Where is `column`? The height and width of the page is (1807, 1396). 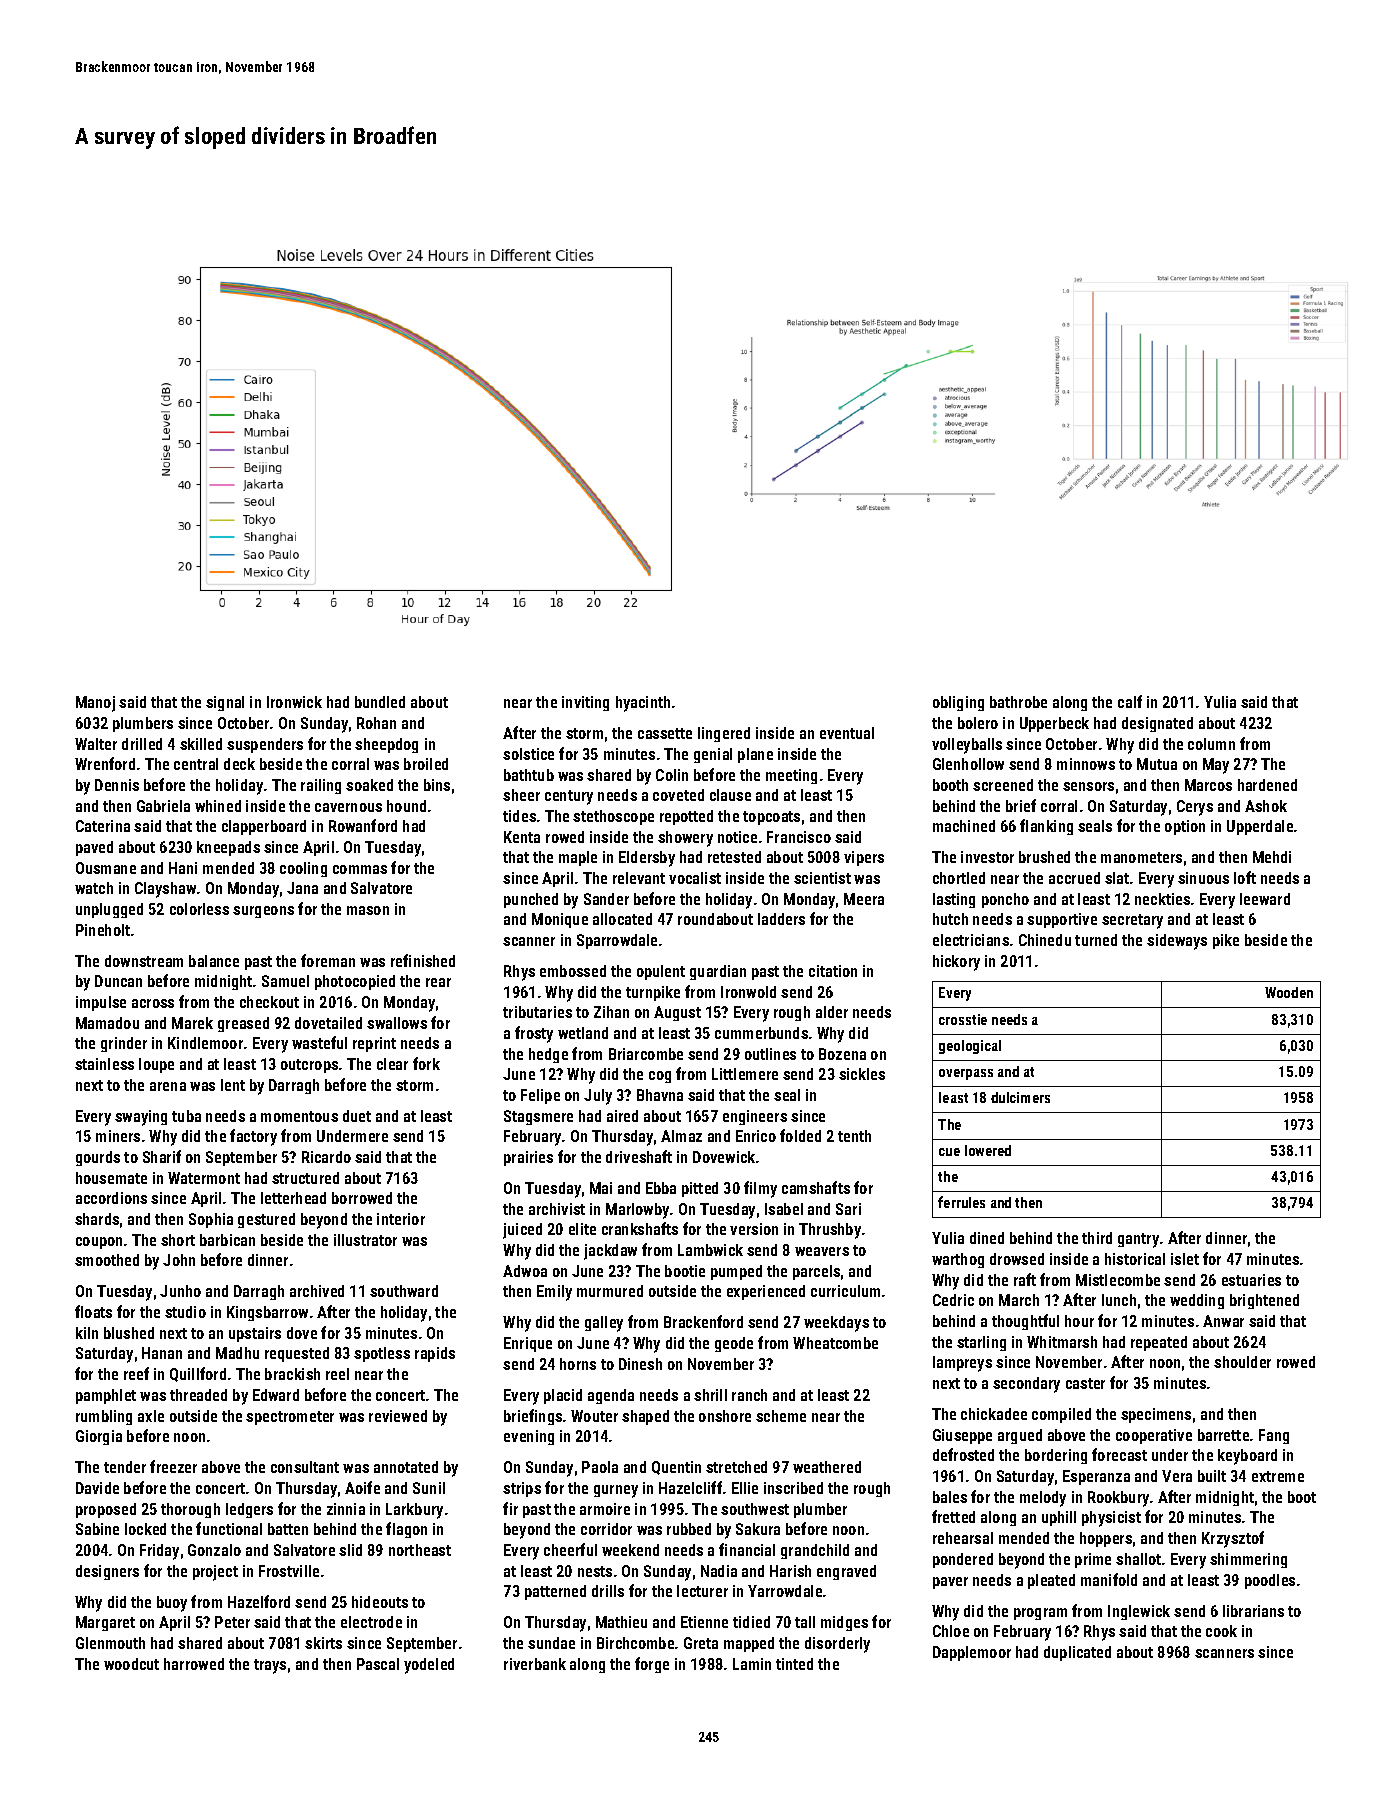
column is located at coordinates (1211, 744).
